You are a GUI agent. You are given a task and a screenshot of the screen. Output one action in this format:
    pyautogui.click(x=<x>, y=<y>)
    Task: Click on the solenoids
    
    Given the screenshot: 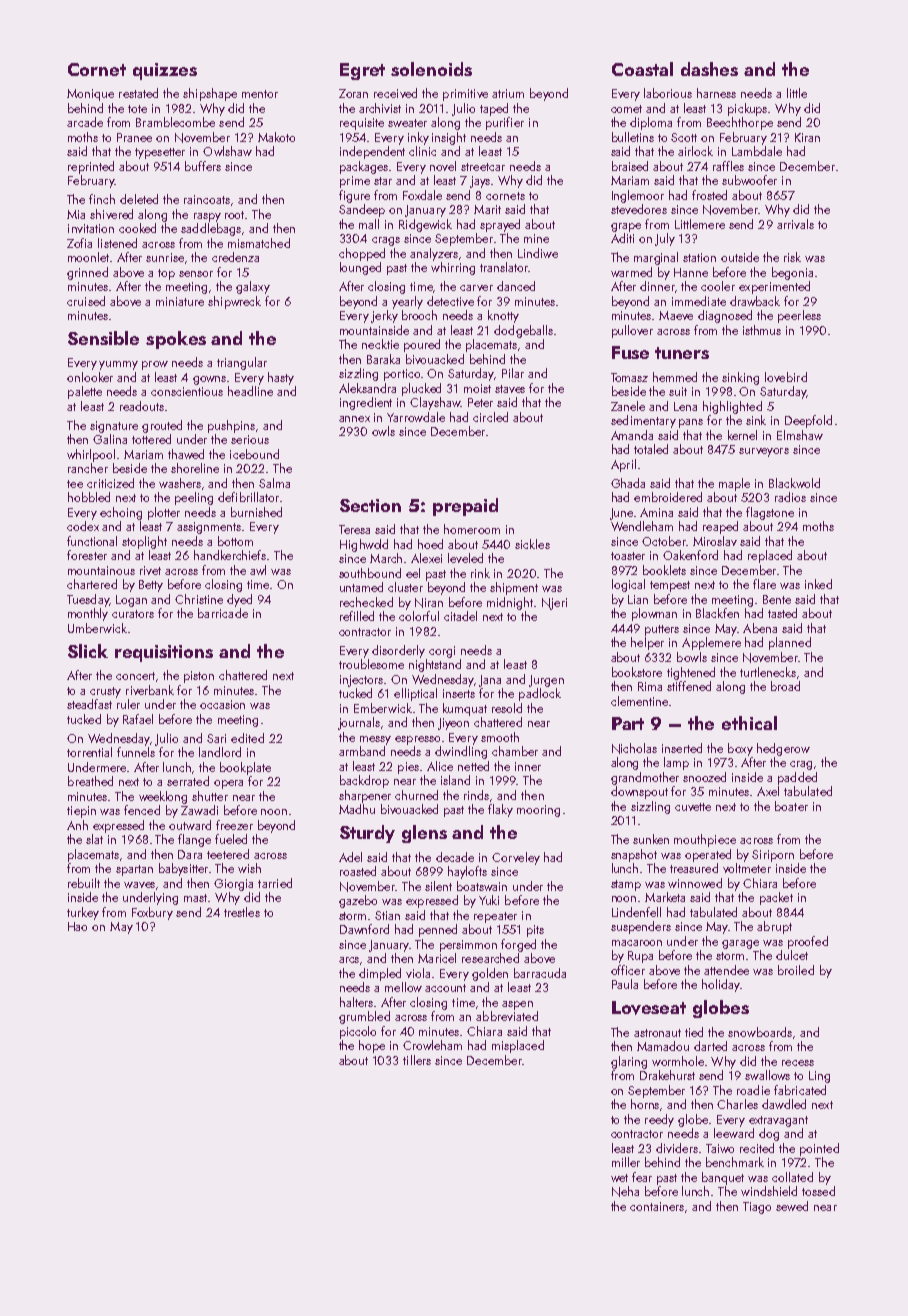 What is the action you would take?
    pyautogui.click(x=431, y=69)
